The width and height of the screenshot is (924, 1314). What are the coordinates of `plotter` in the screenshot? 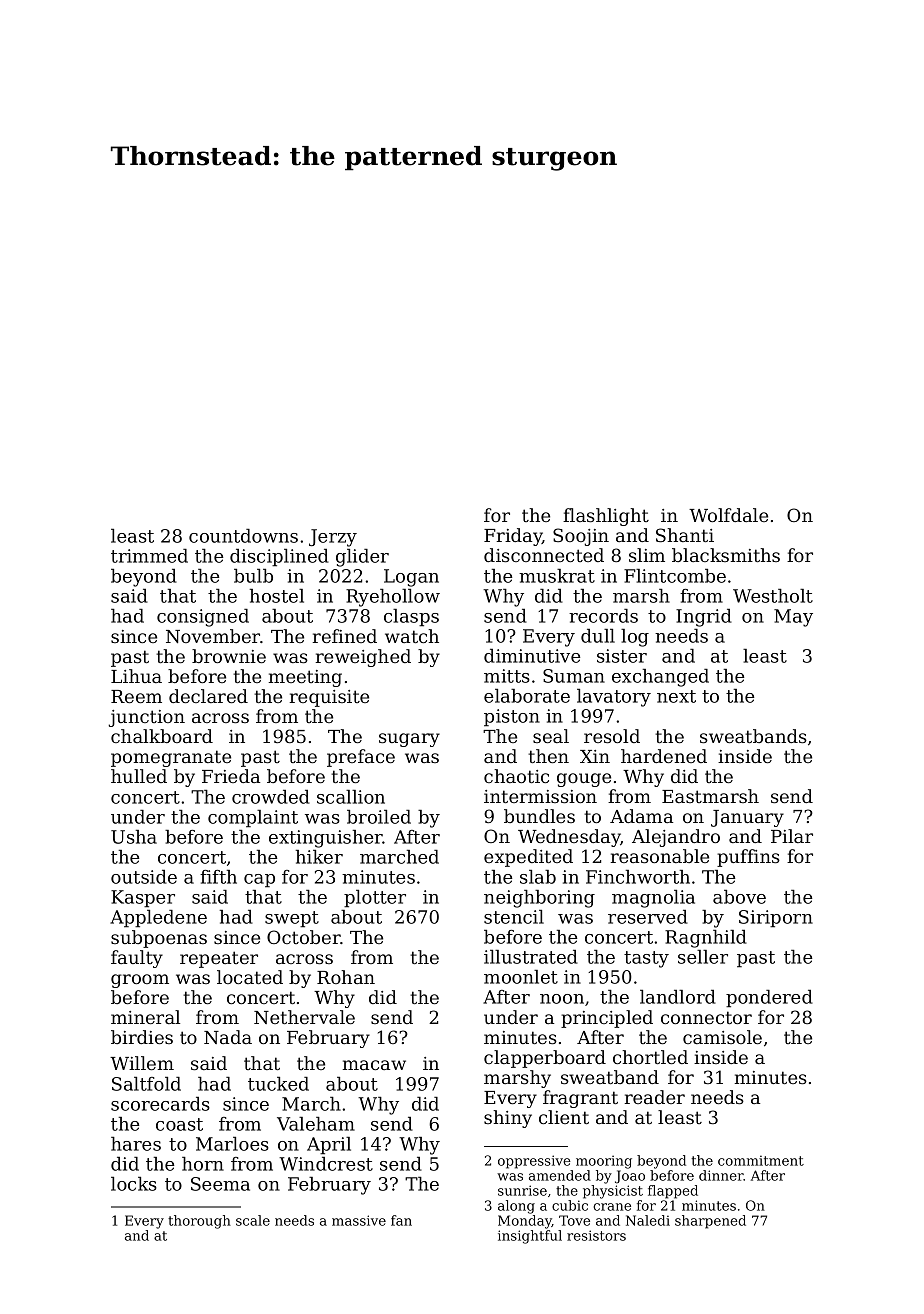 It's located at (375, 899).
